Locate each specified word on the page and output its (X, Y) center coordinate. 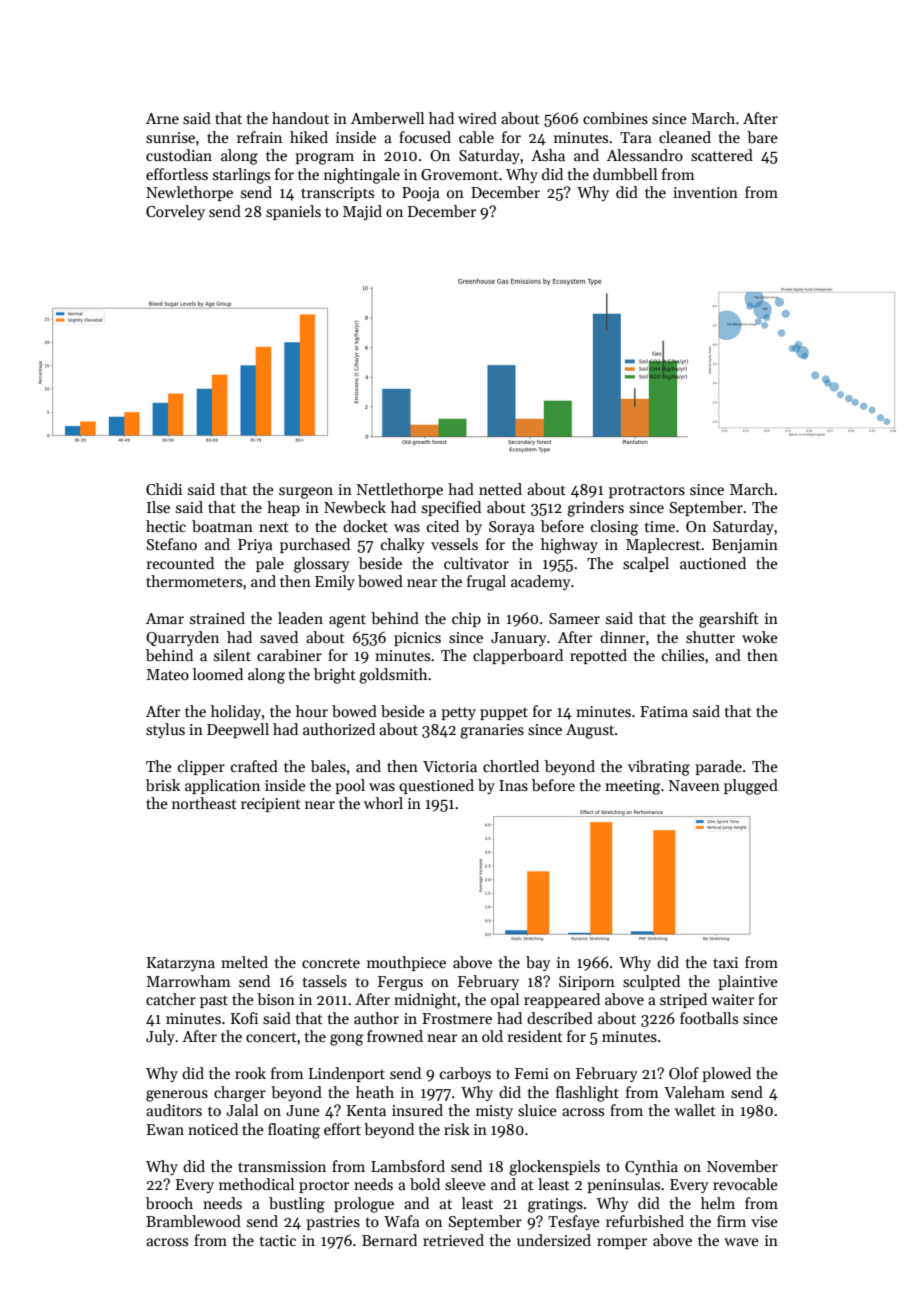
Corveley (175, 212)
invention (705, 192)
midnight (425, 1001)
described (560, 1018)
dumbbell (625, 174)
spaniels (293, 212)
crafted (254, 766)
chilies (683, 655)
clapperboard (518, 656)
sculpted (651, 982)
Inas (513, 785)
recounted (180, 563)
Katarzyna (181, 964)
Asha (548, 155)
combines (615, 118)
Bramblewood (193, 1221)
